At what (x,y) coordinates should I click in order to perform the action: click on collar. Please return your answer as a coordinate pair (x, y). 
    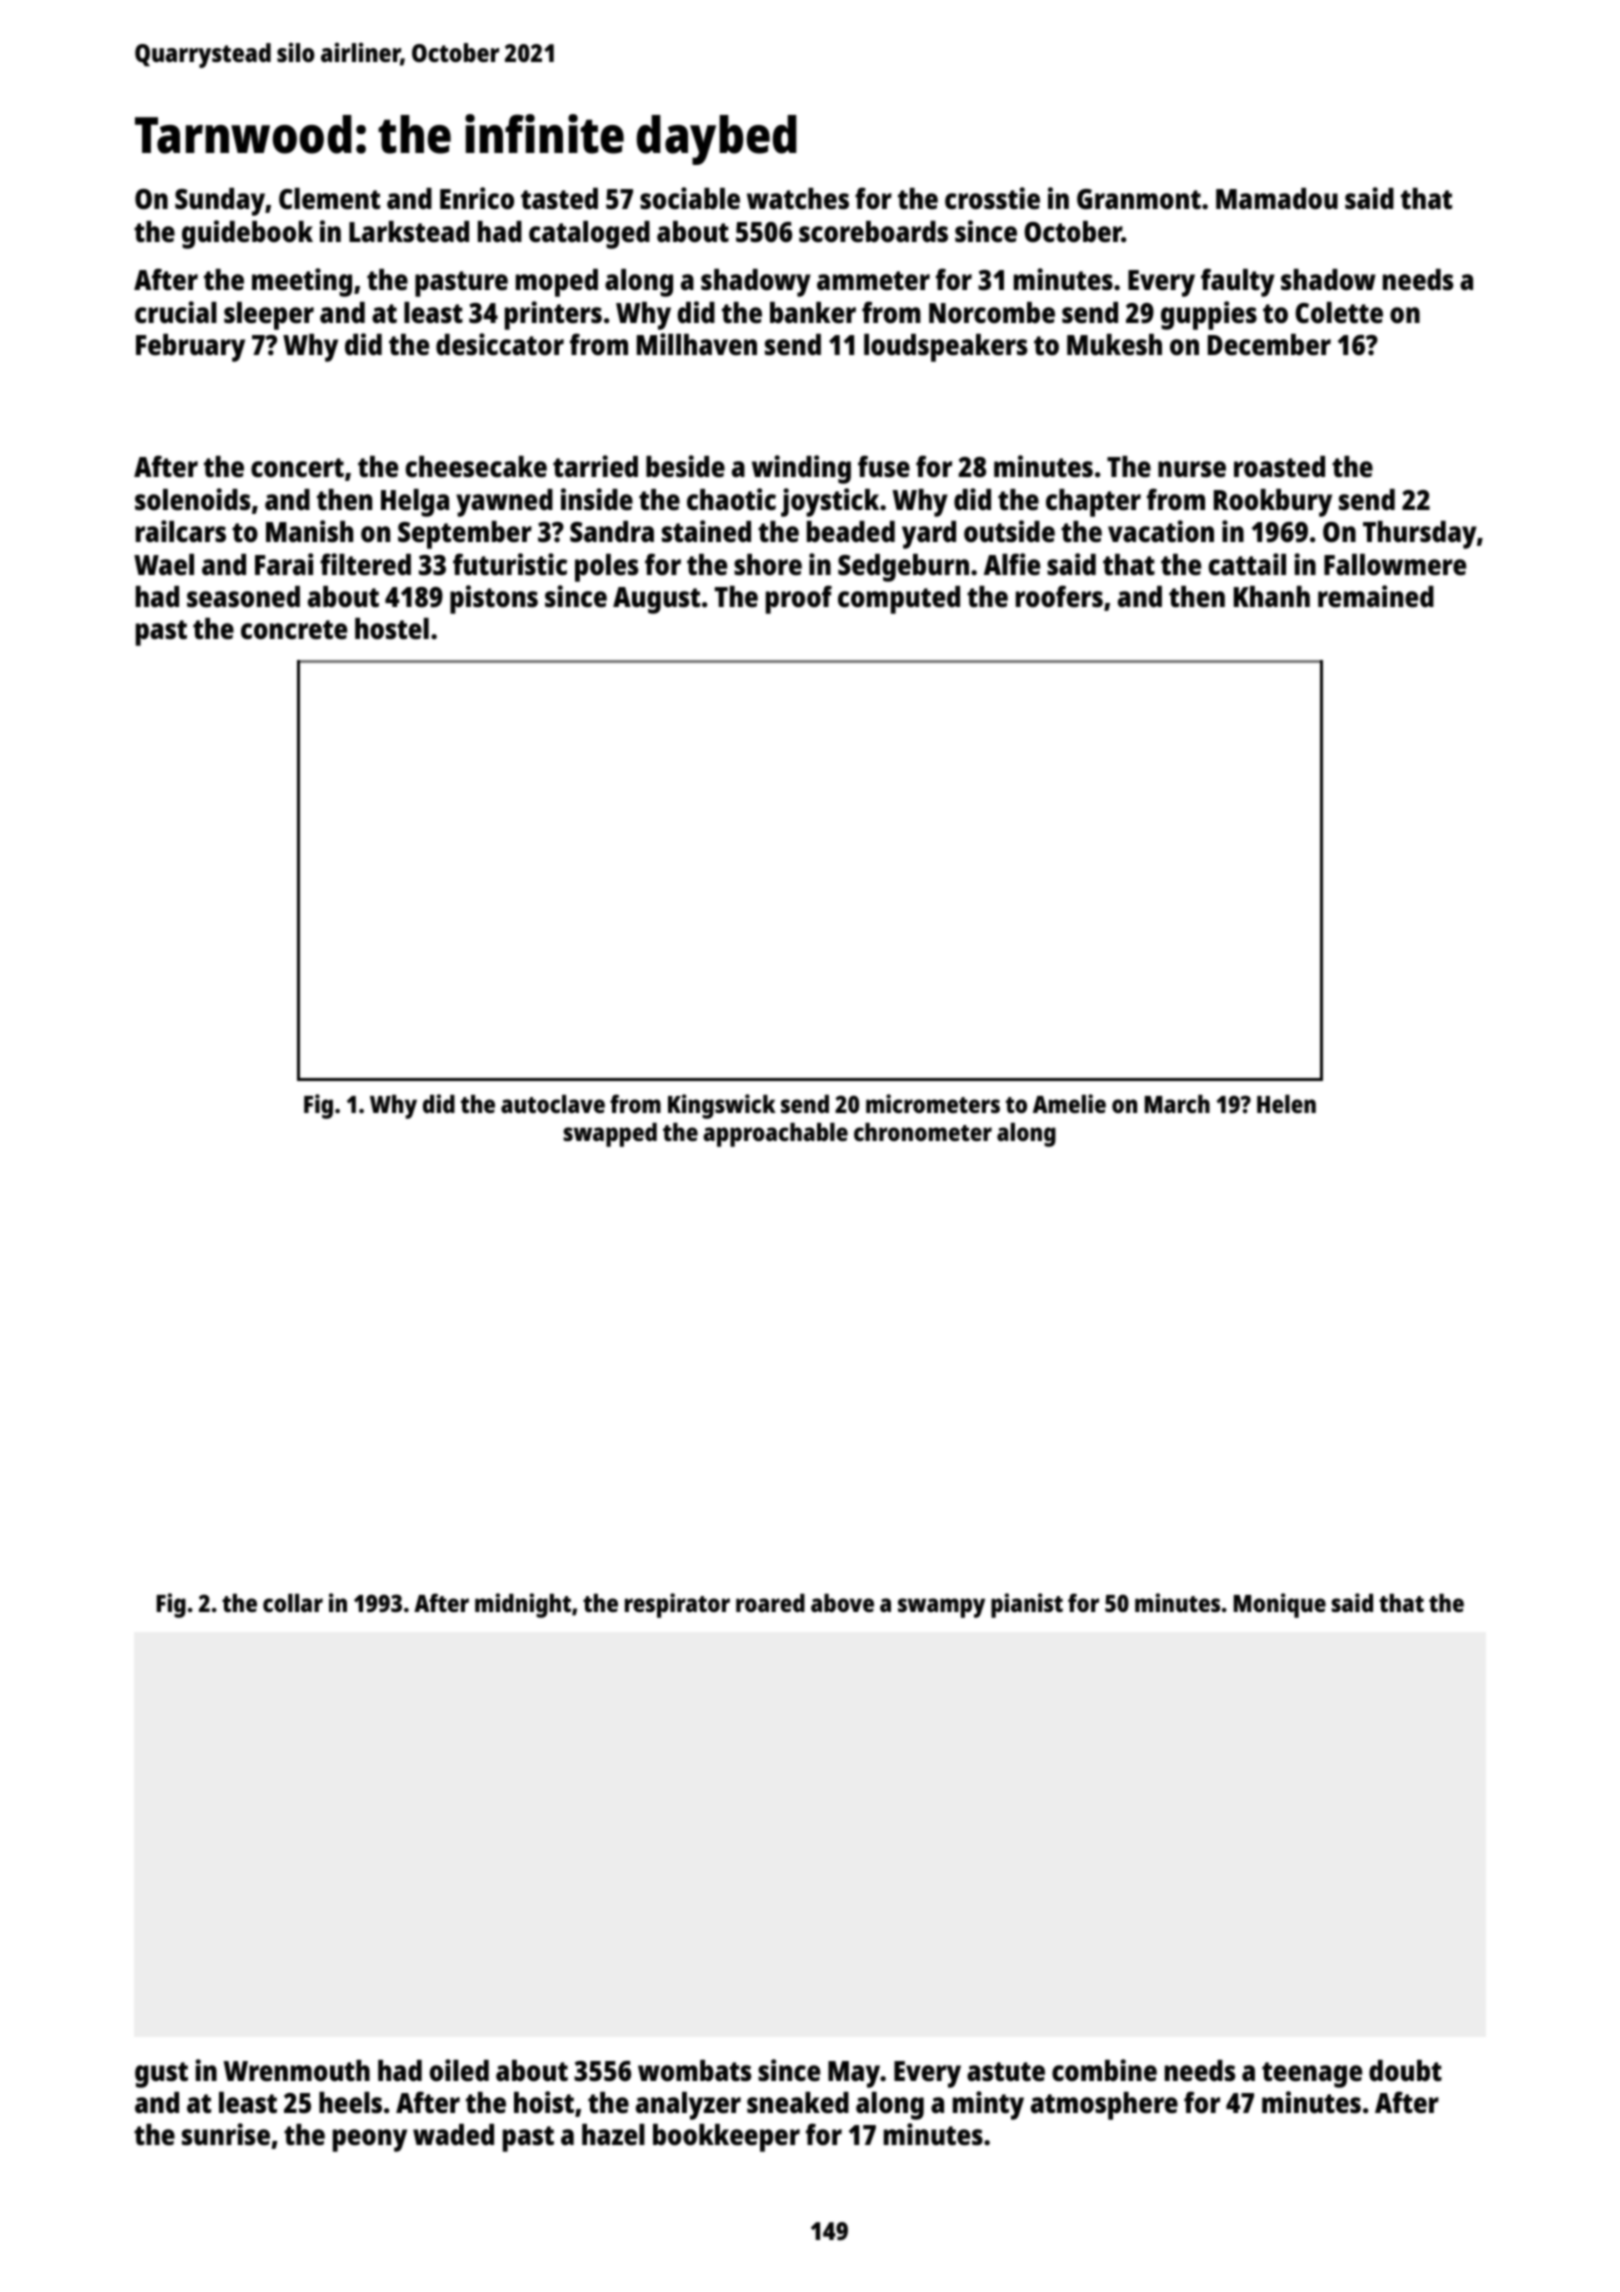
    Looking at the image, I should click on (293, 1603).
